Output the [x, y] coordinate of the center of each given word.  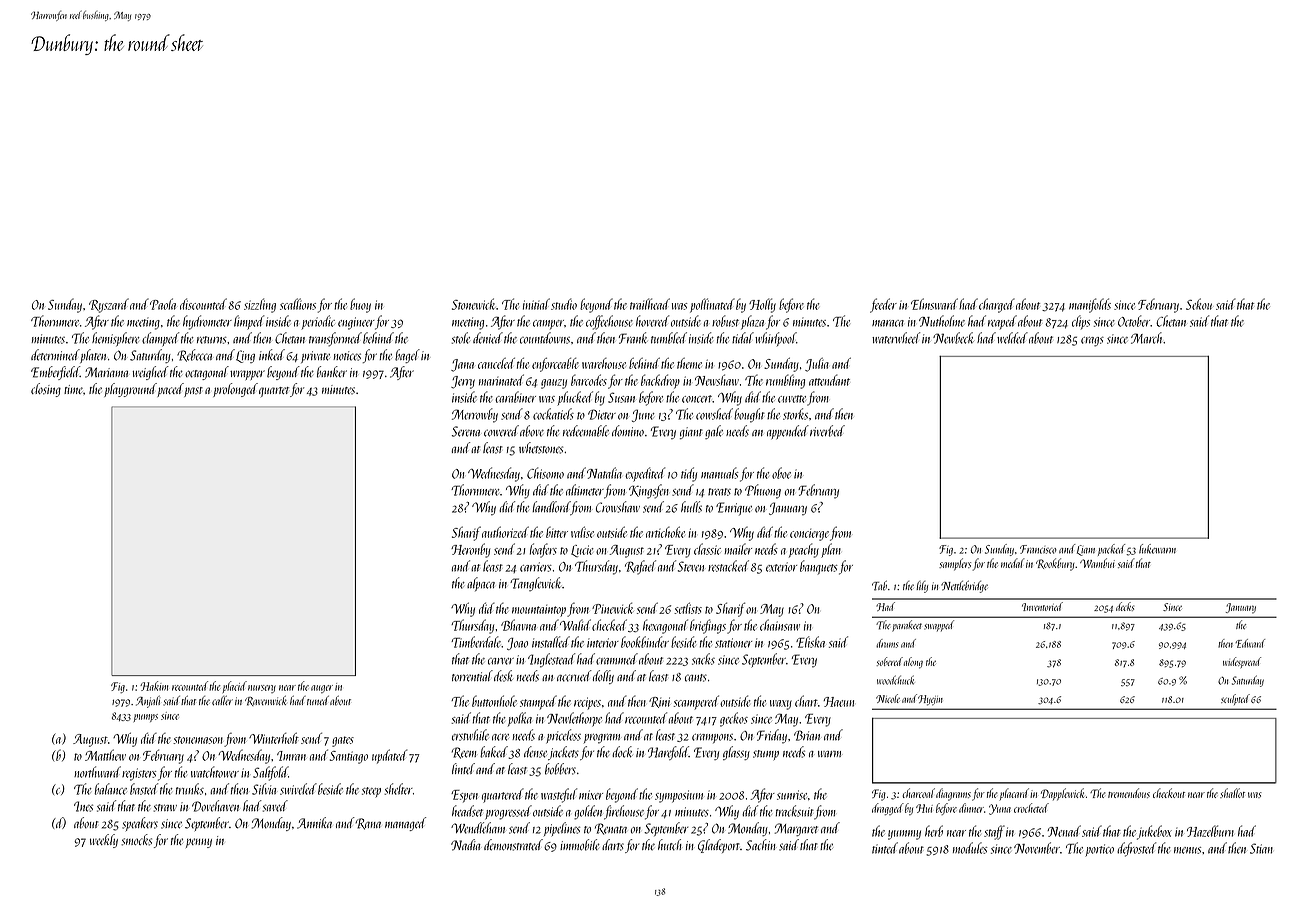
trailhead [650, 304]
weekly [104, 841]
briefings [708, 626]
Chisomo [545, 473]
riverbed [827, 431]
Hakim [154, 686]
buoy [360, 305]
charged [997, 305]
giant [691, 433]
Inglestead [552, 660]
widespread [1242, 662]
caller [222, 700]
